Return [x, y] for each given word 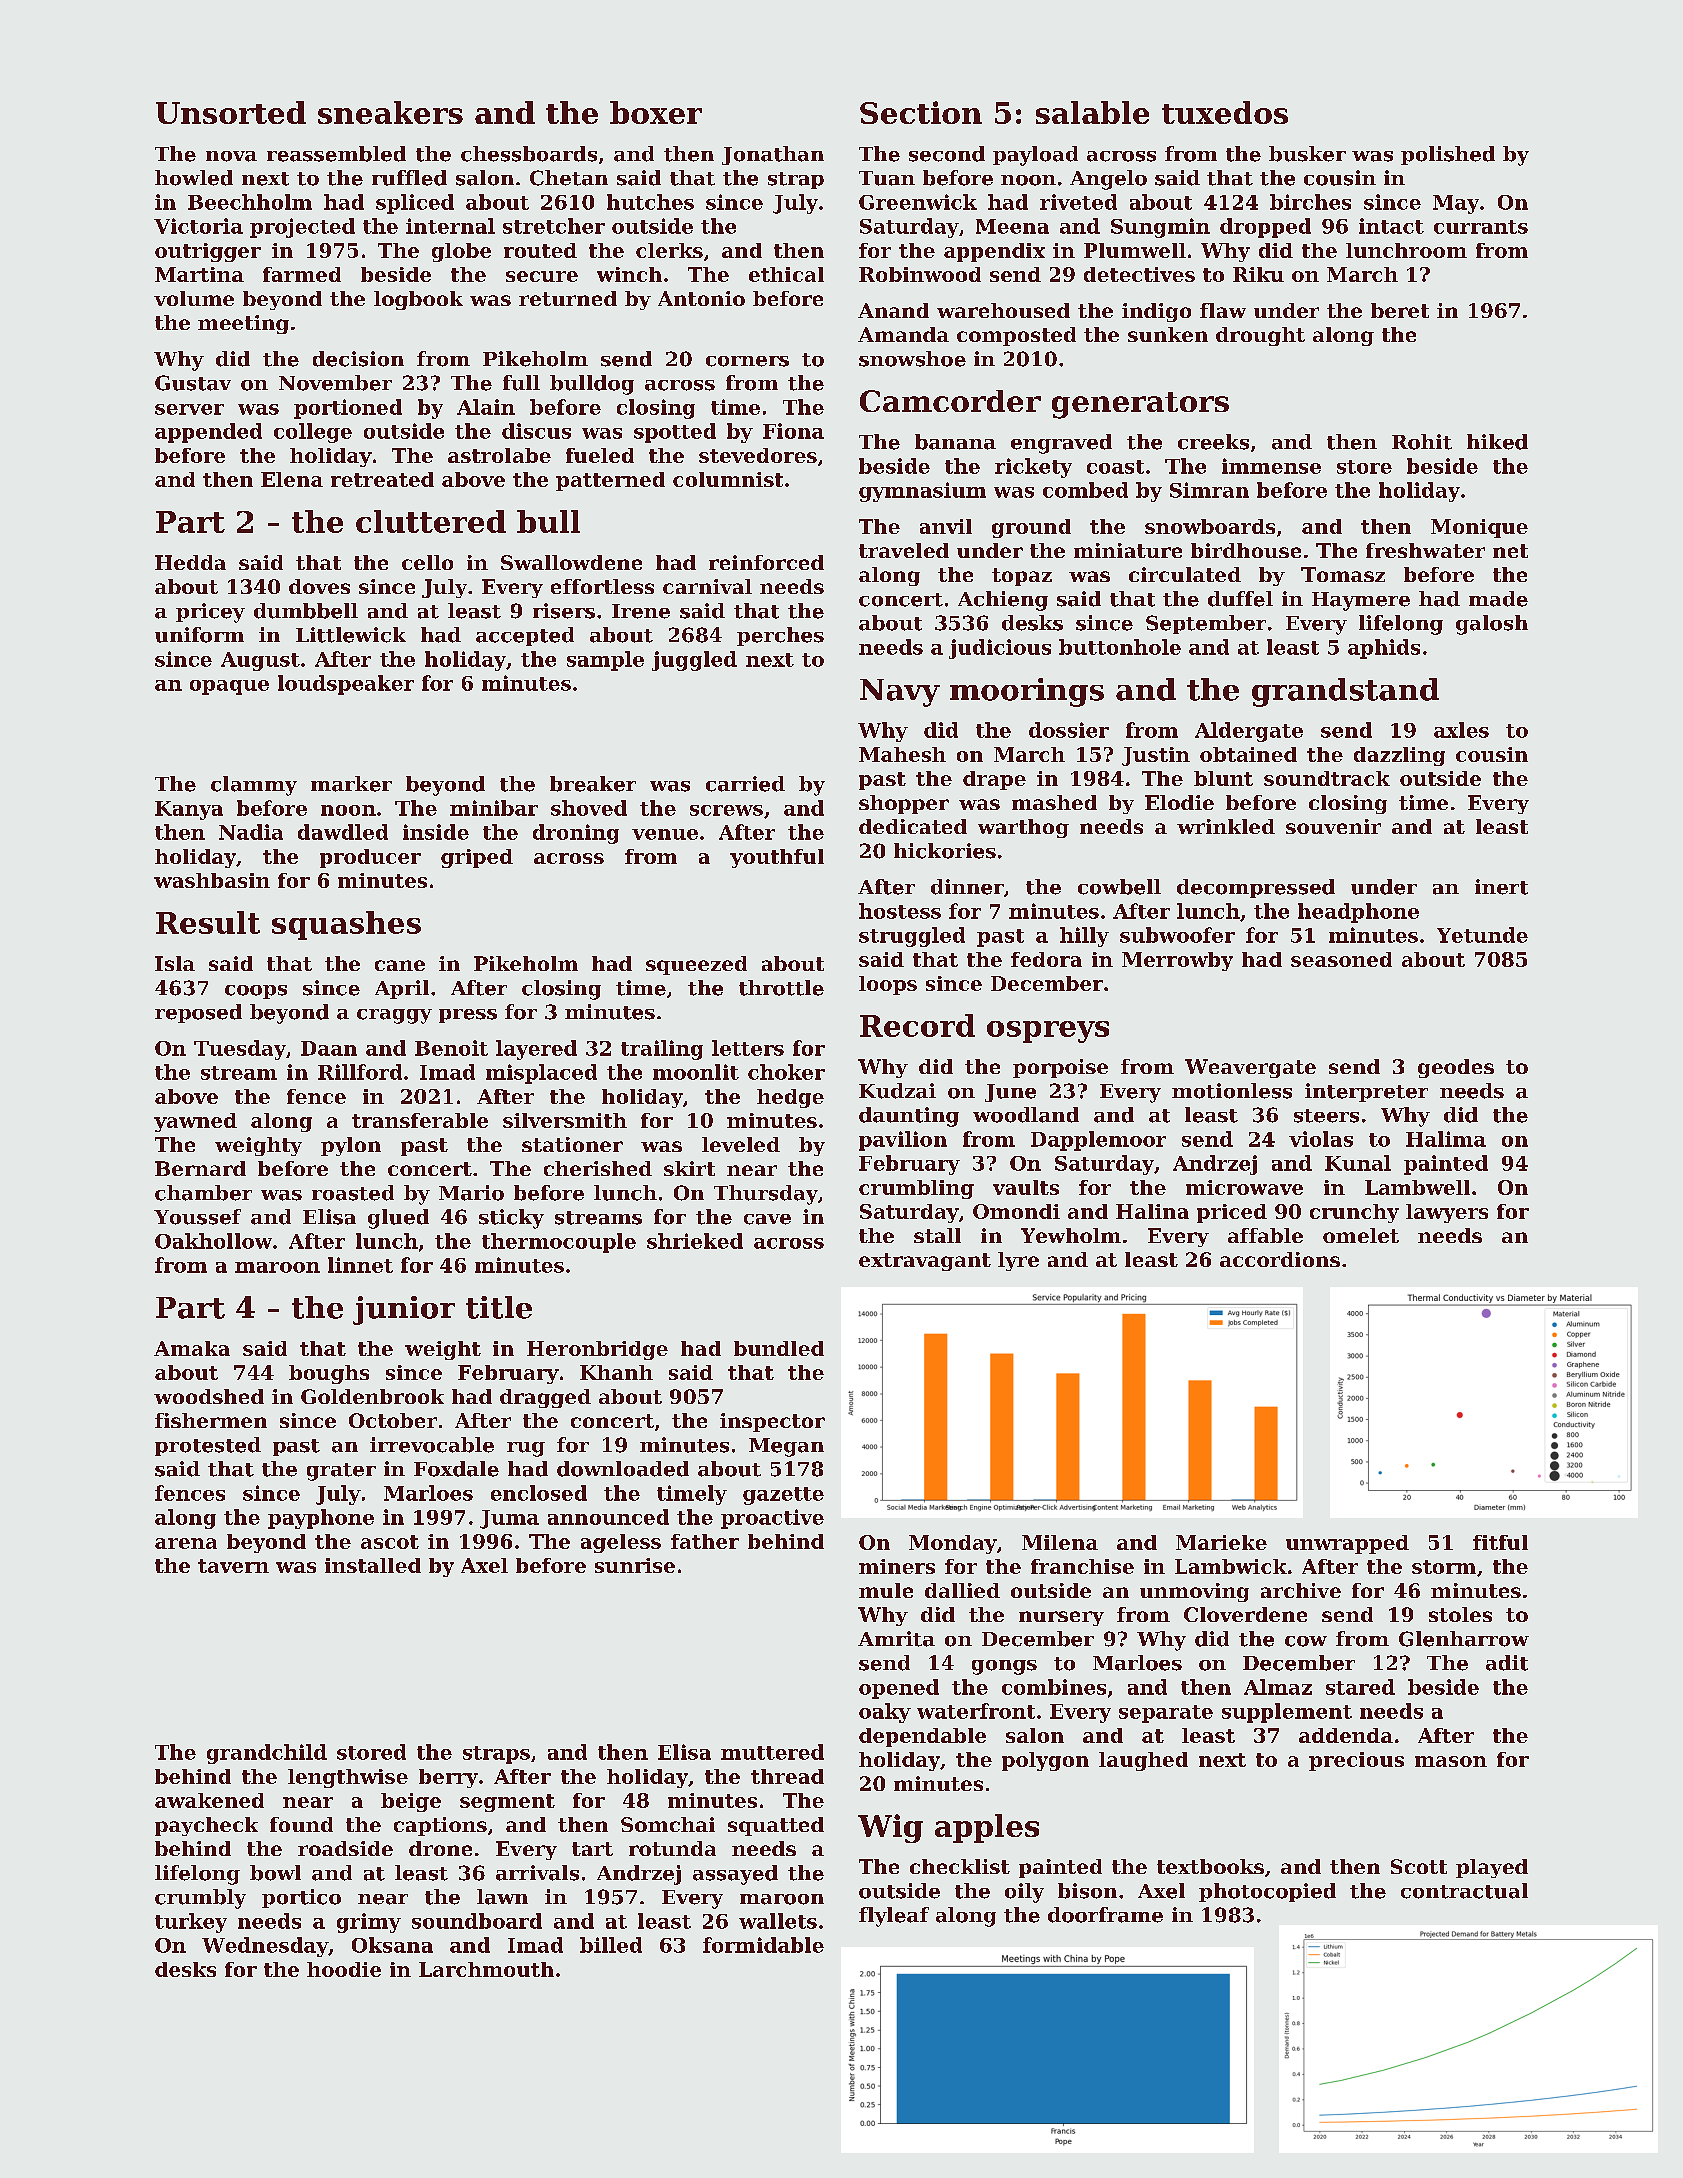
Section [921, 112]
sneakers [390, 112]
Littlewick [351, 635]
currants [1481, 227]
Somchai [668, 1824]
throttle [781, 988]
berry [448, 1778]
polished [1448, 155]
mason [1451, 1761]
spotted [675, 433]
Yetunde [1482, 935]
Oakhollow [213, 1241]
